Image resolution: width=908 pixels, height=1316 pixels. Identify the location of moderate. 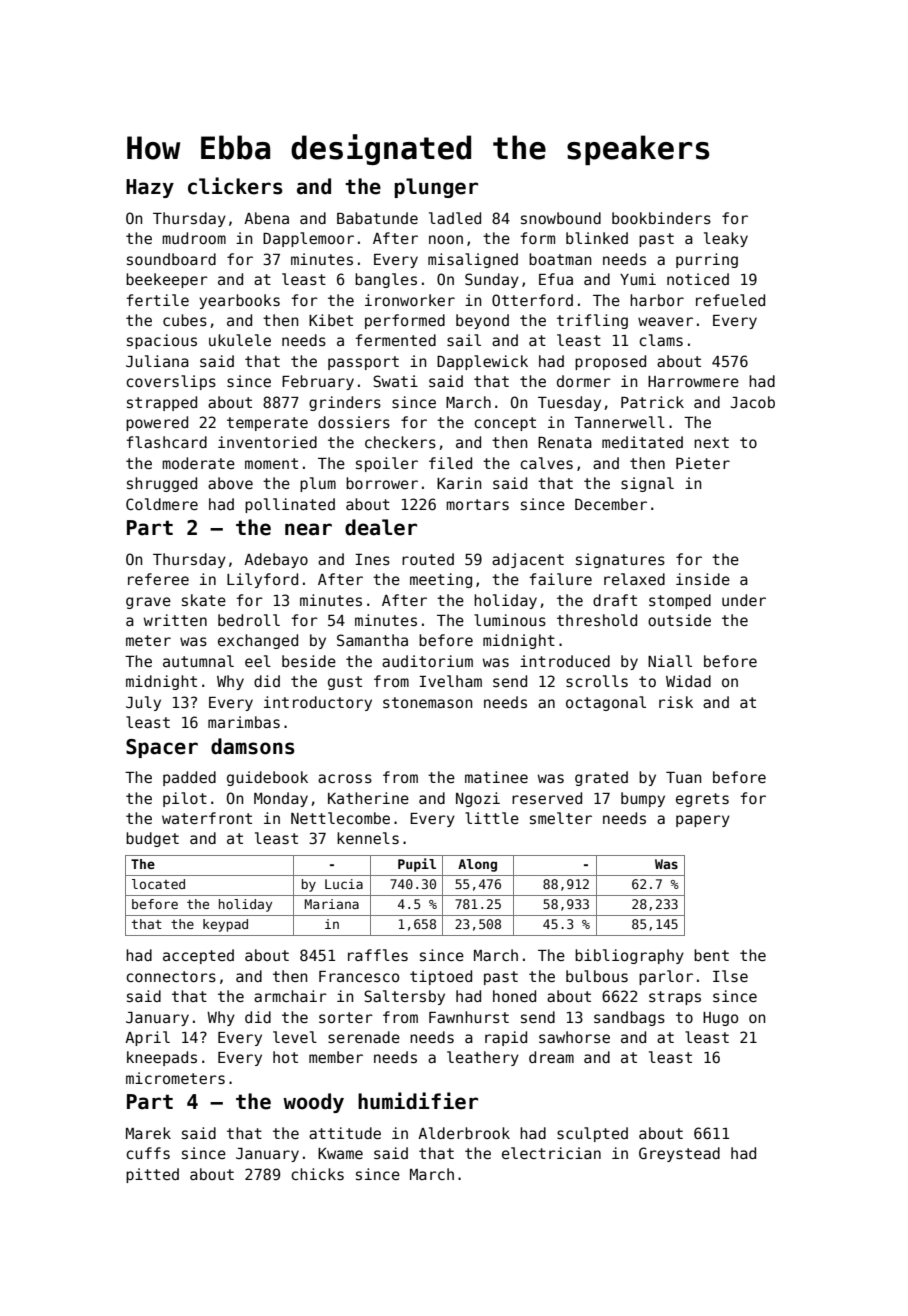
(198, 463).
